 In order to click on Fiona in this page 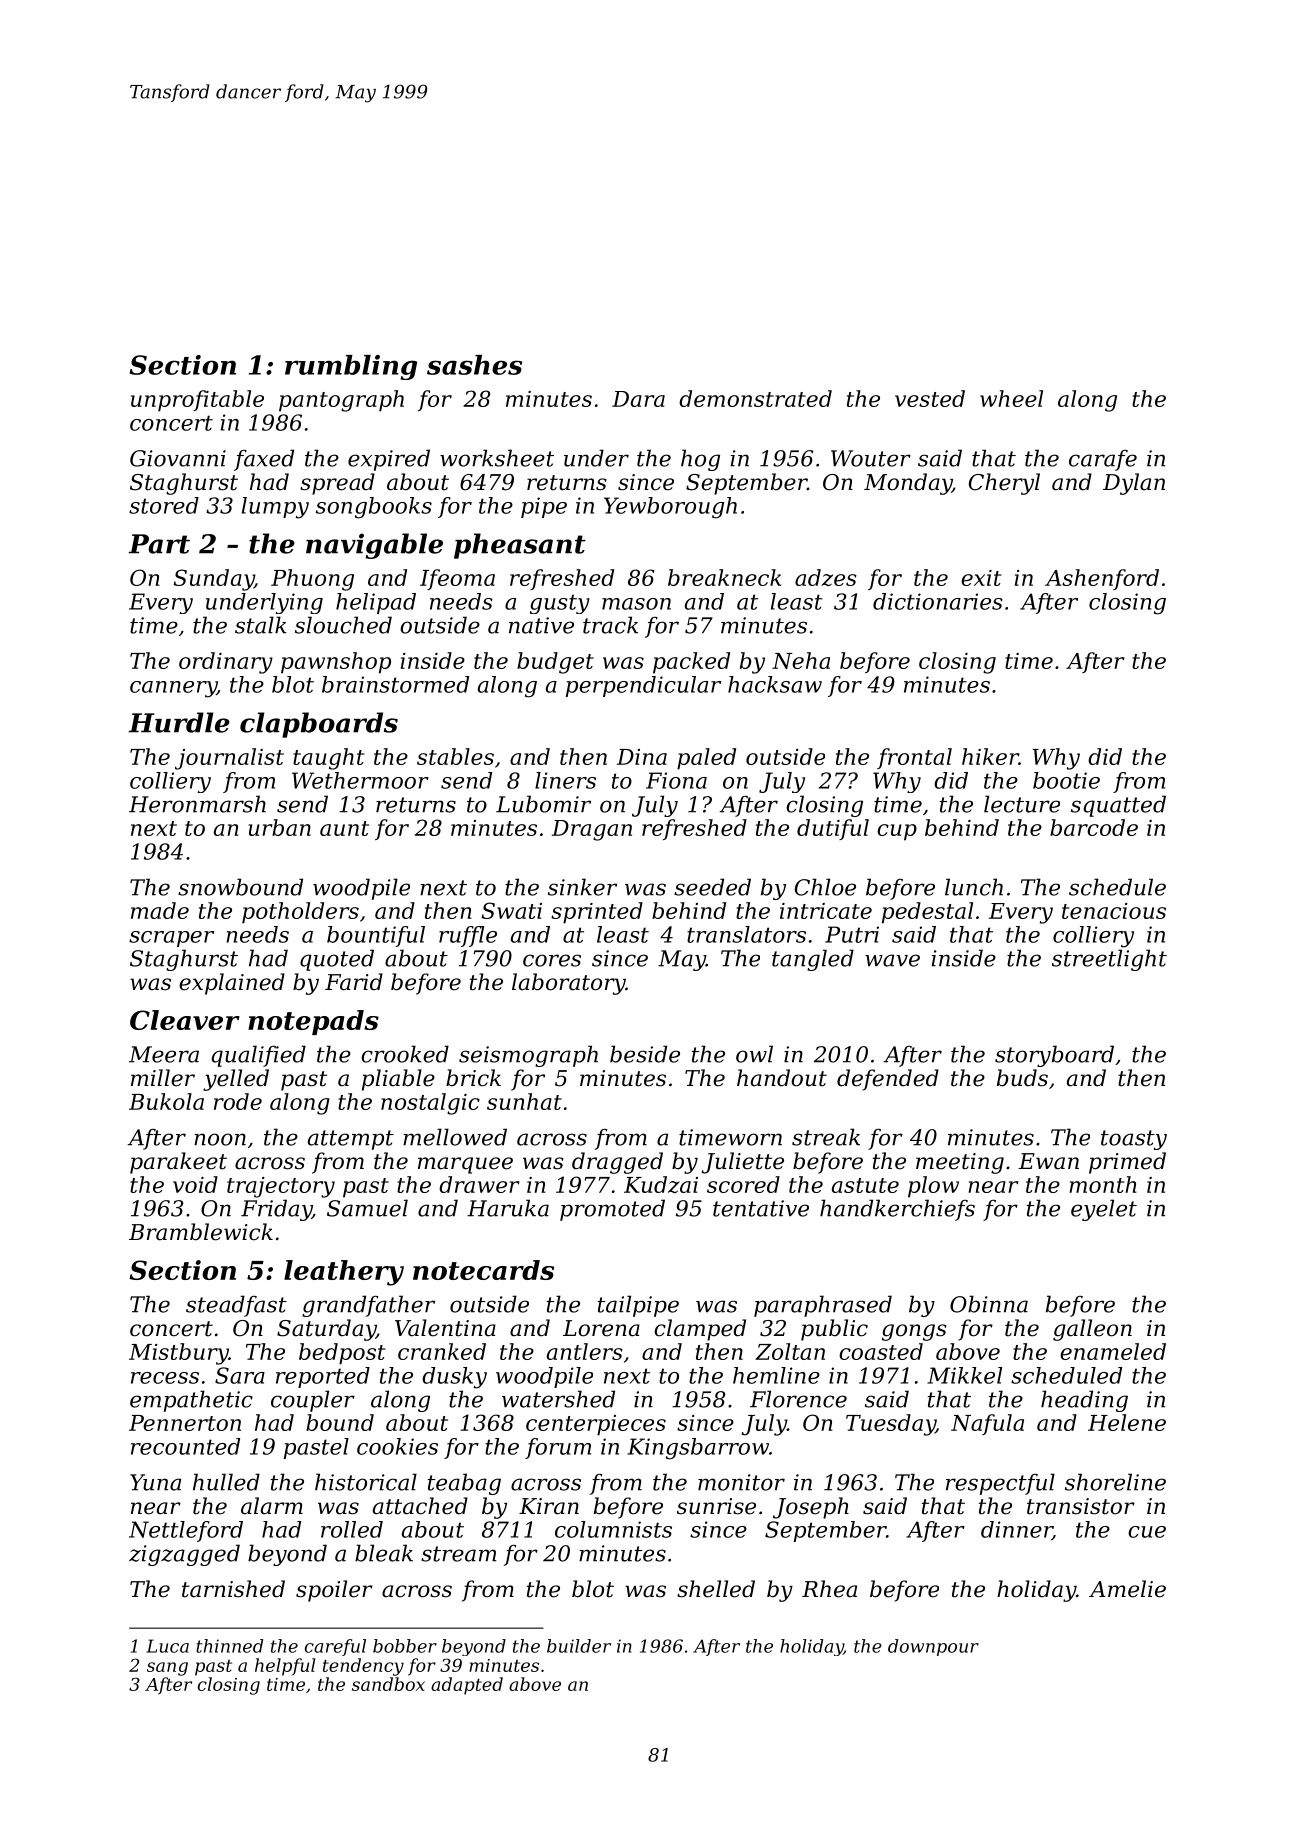, I will do `click(676, 780)`.
